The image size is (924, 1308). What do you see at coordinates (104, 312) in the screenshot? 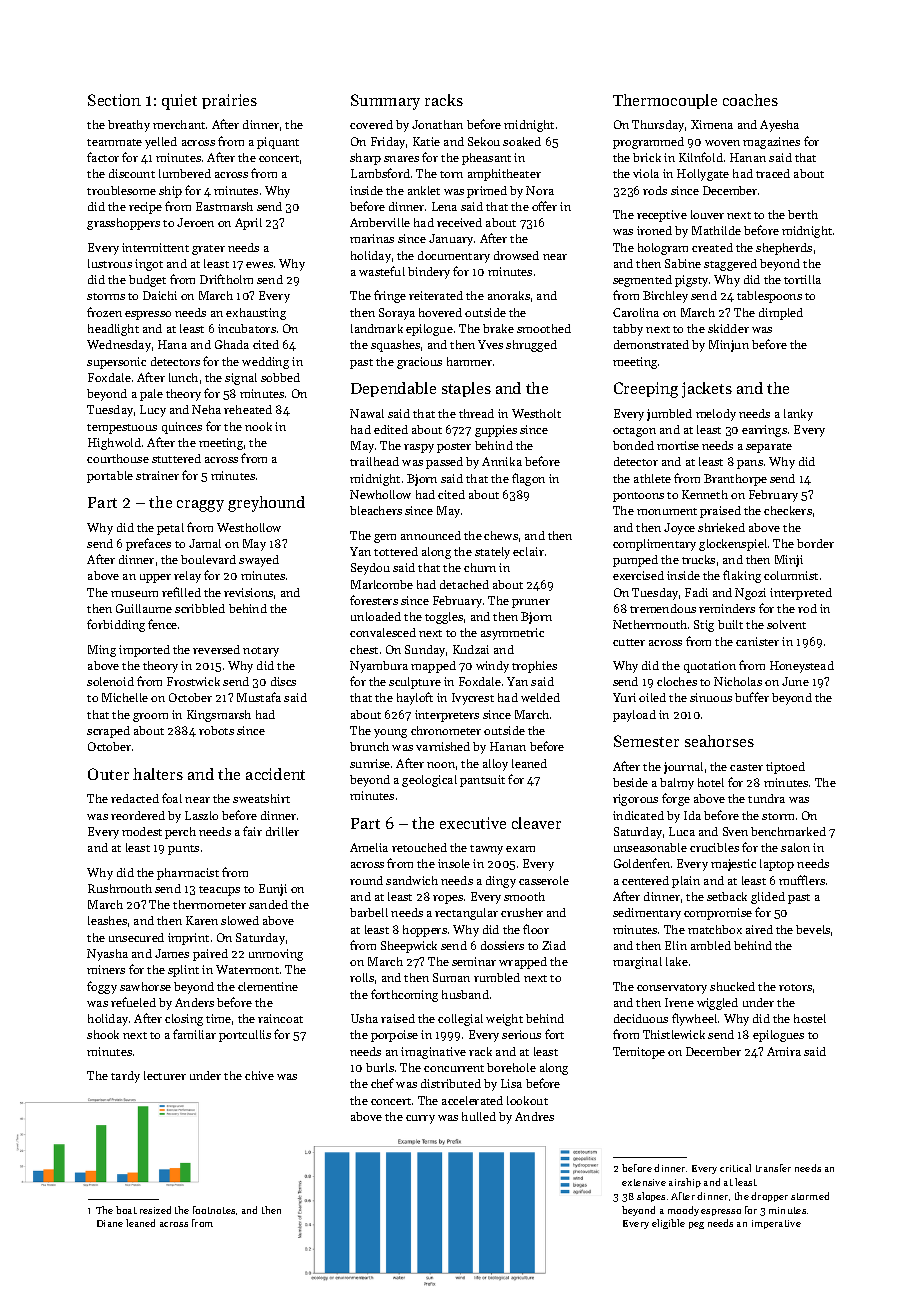
I see `frozen` at bounding box center [104, 312].
